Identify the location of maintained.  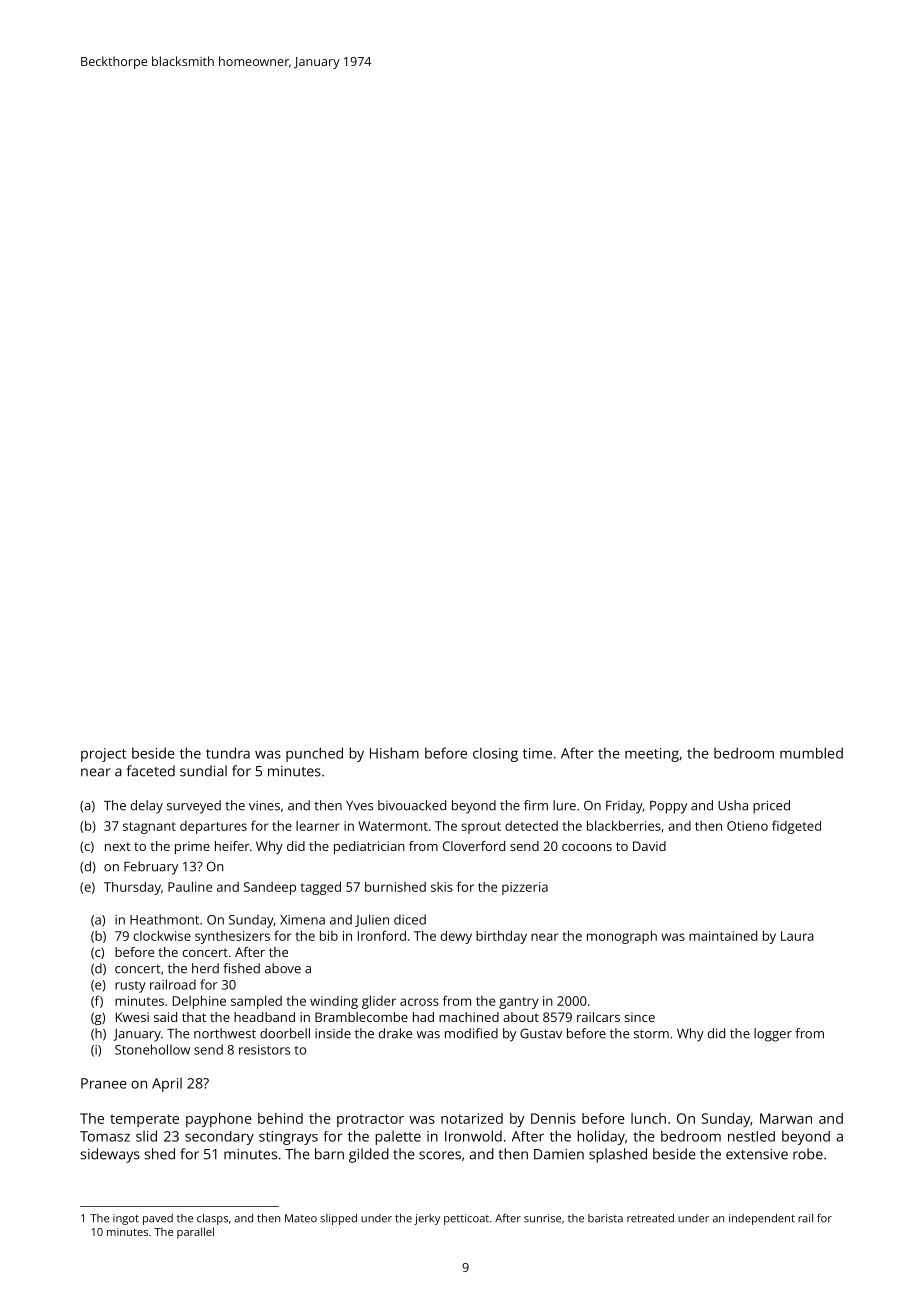
(723, 935).
